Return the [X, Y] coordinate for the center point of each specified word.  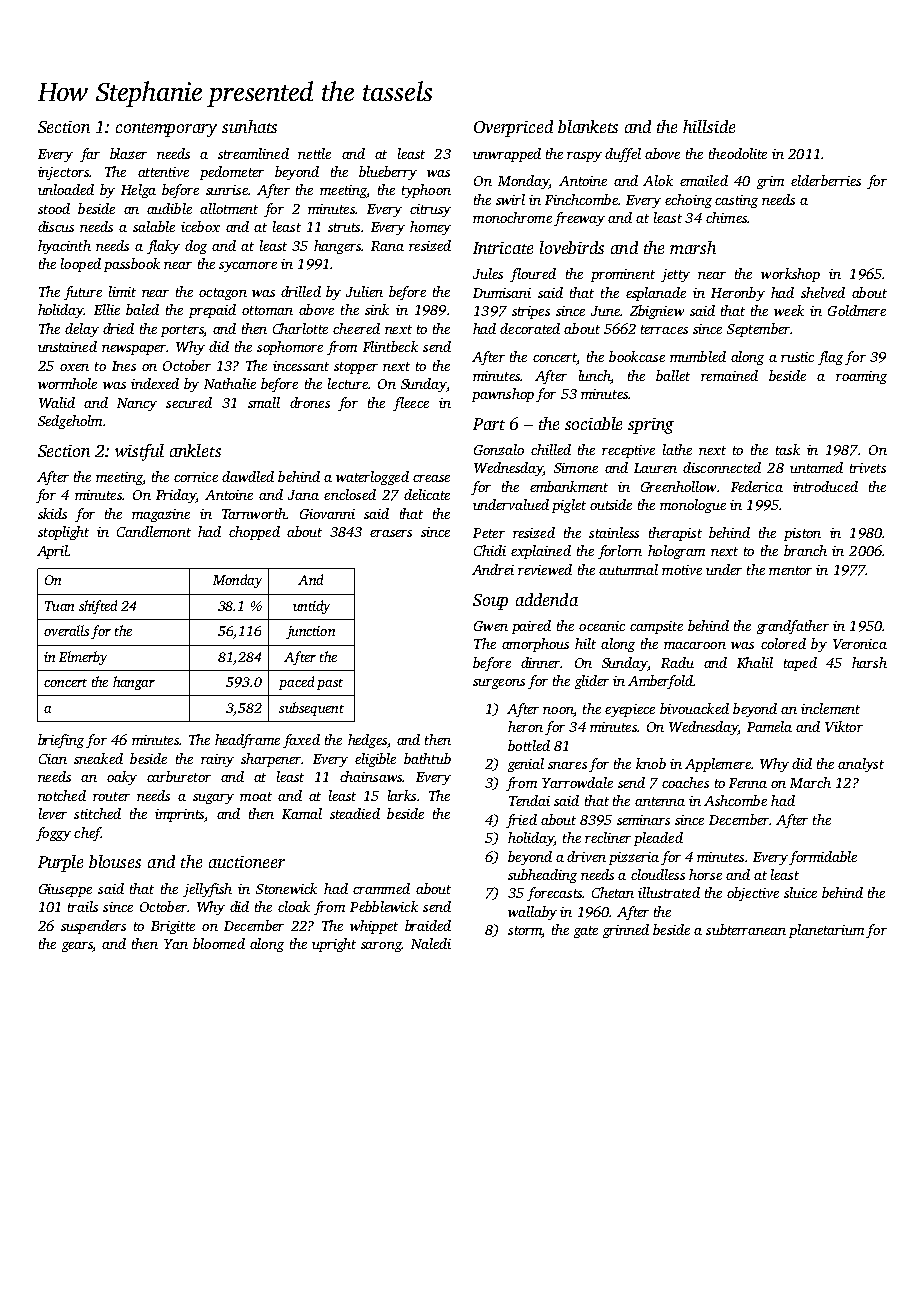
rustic [797, 357]
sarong [381, 947]
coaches [685, 782]
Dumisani [502, 293]
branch [805, 550]
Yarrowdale [577, 782]
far [90, 155]
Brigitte [173, 927]
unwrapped [507, 155]
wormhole [67, 383]
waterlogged [372, 478]
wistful [139, 452]
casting [736, 201]
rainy [217, 760]
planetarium [826, 931]
